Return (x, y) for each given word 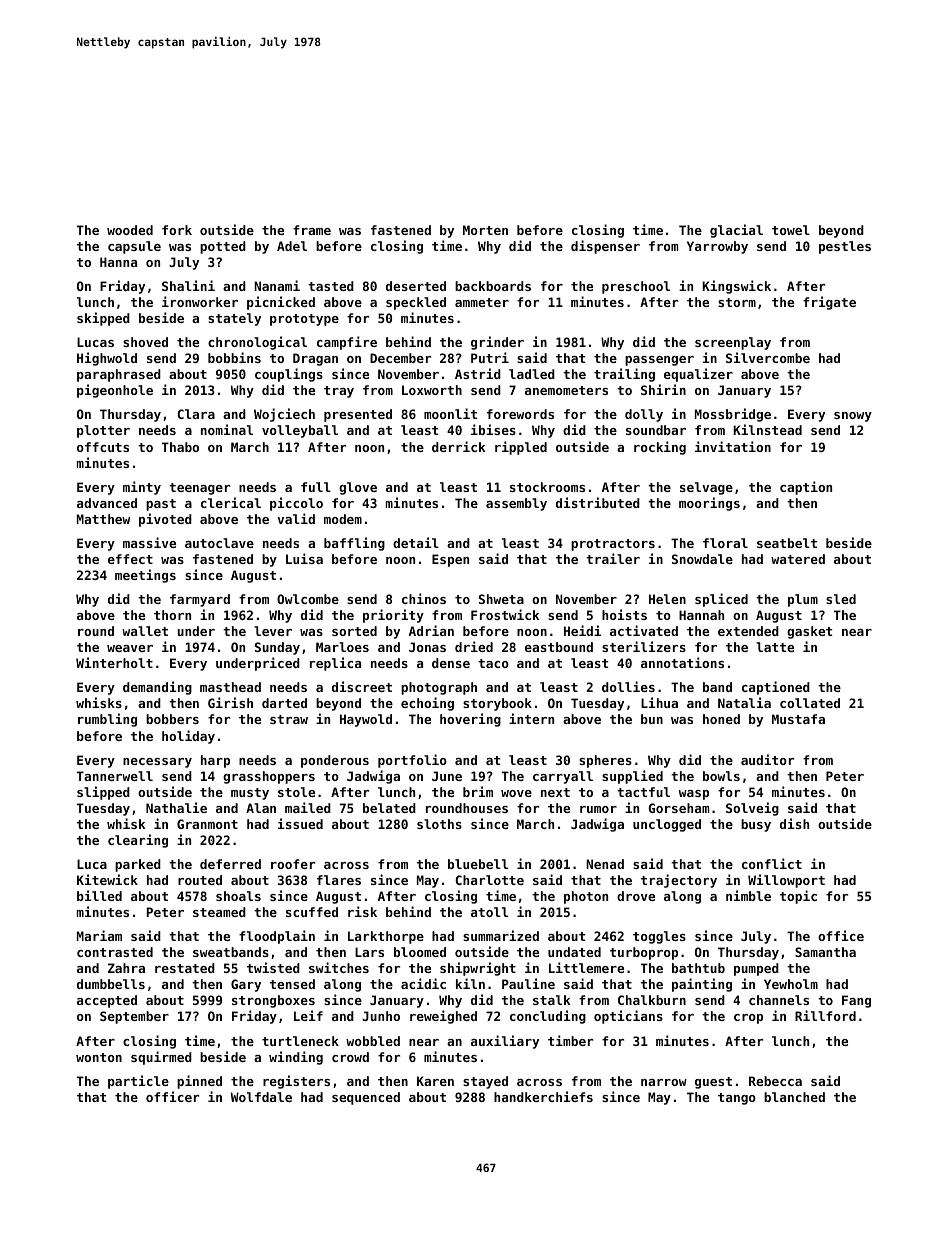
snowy (853, 417)
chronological (257, 343)
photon (586, 897)
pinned (199, 1082)
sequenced (366, 1098)
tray (339, 392)
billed (99, 895)
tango (737, 1099)
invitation (733, 446)
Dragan (315, 359)
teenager (199, 489)
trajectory (679, 881)
